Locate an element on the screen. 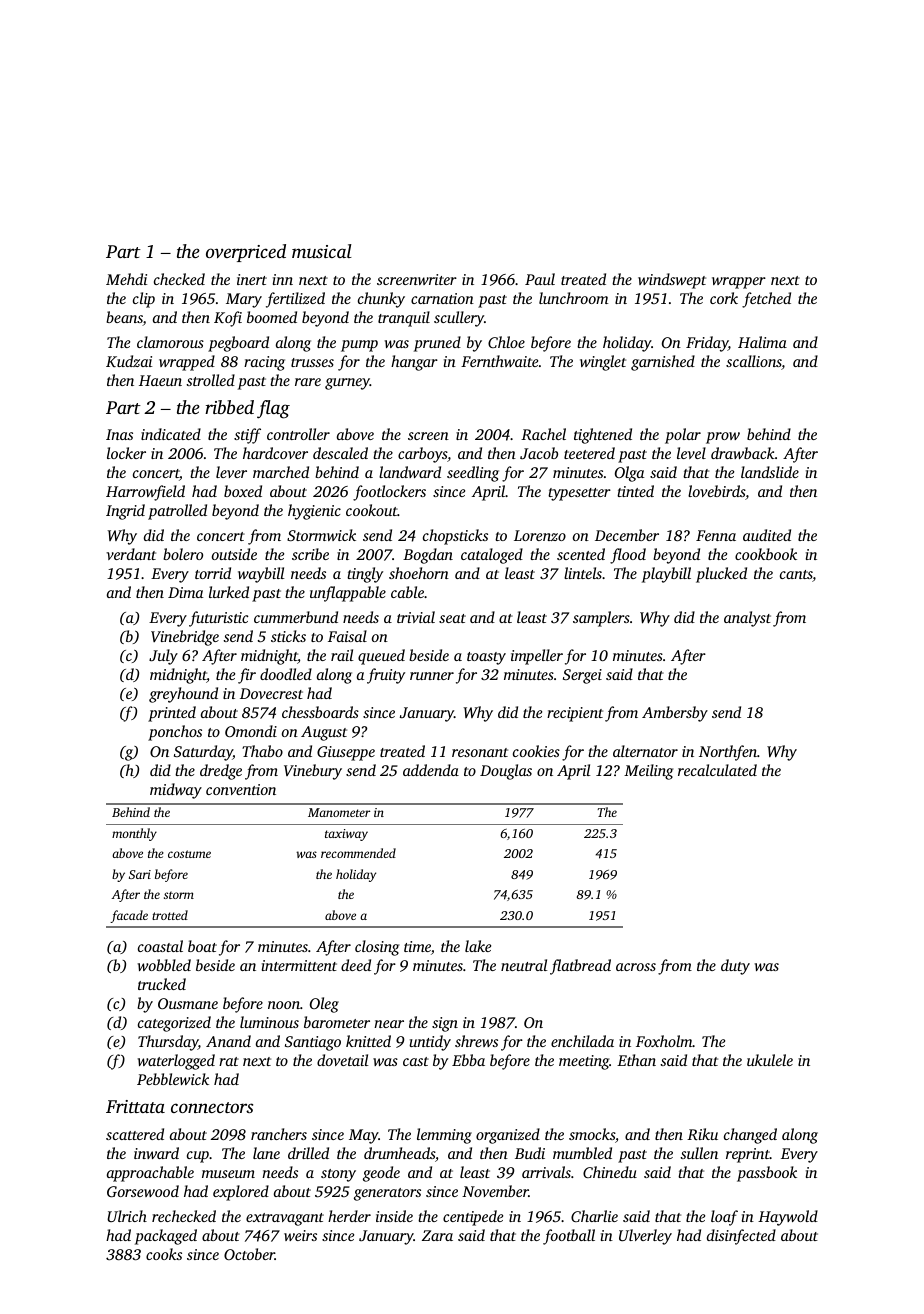 The width and height of the screenshot is (924, 1314). Mehdi is located at coordinates (126, 279).
